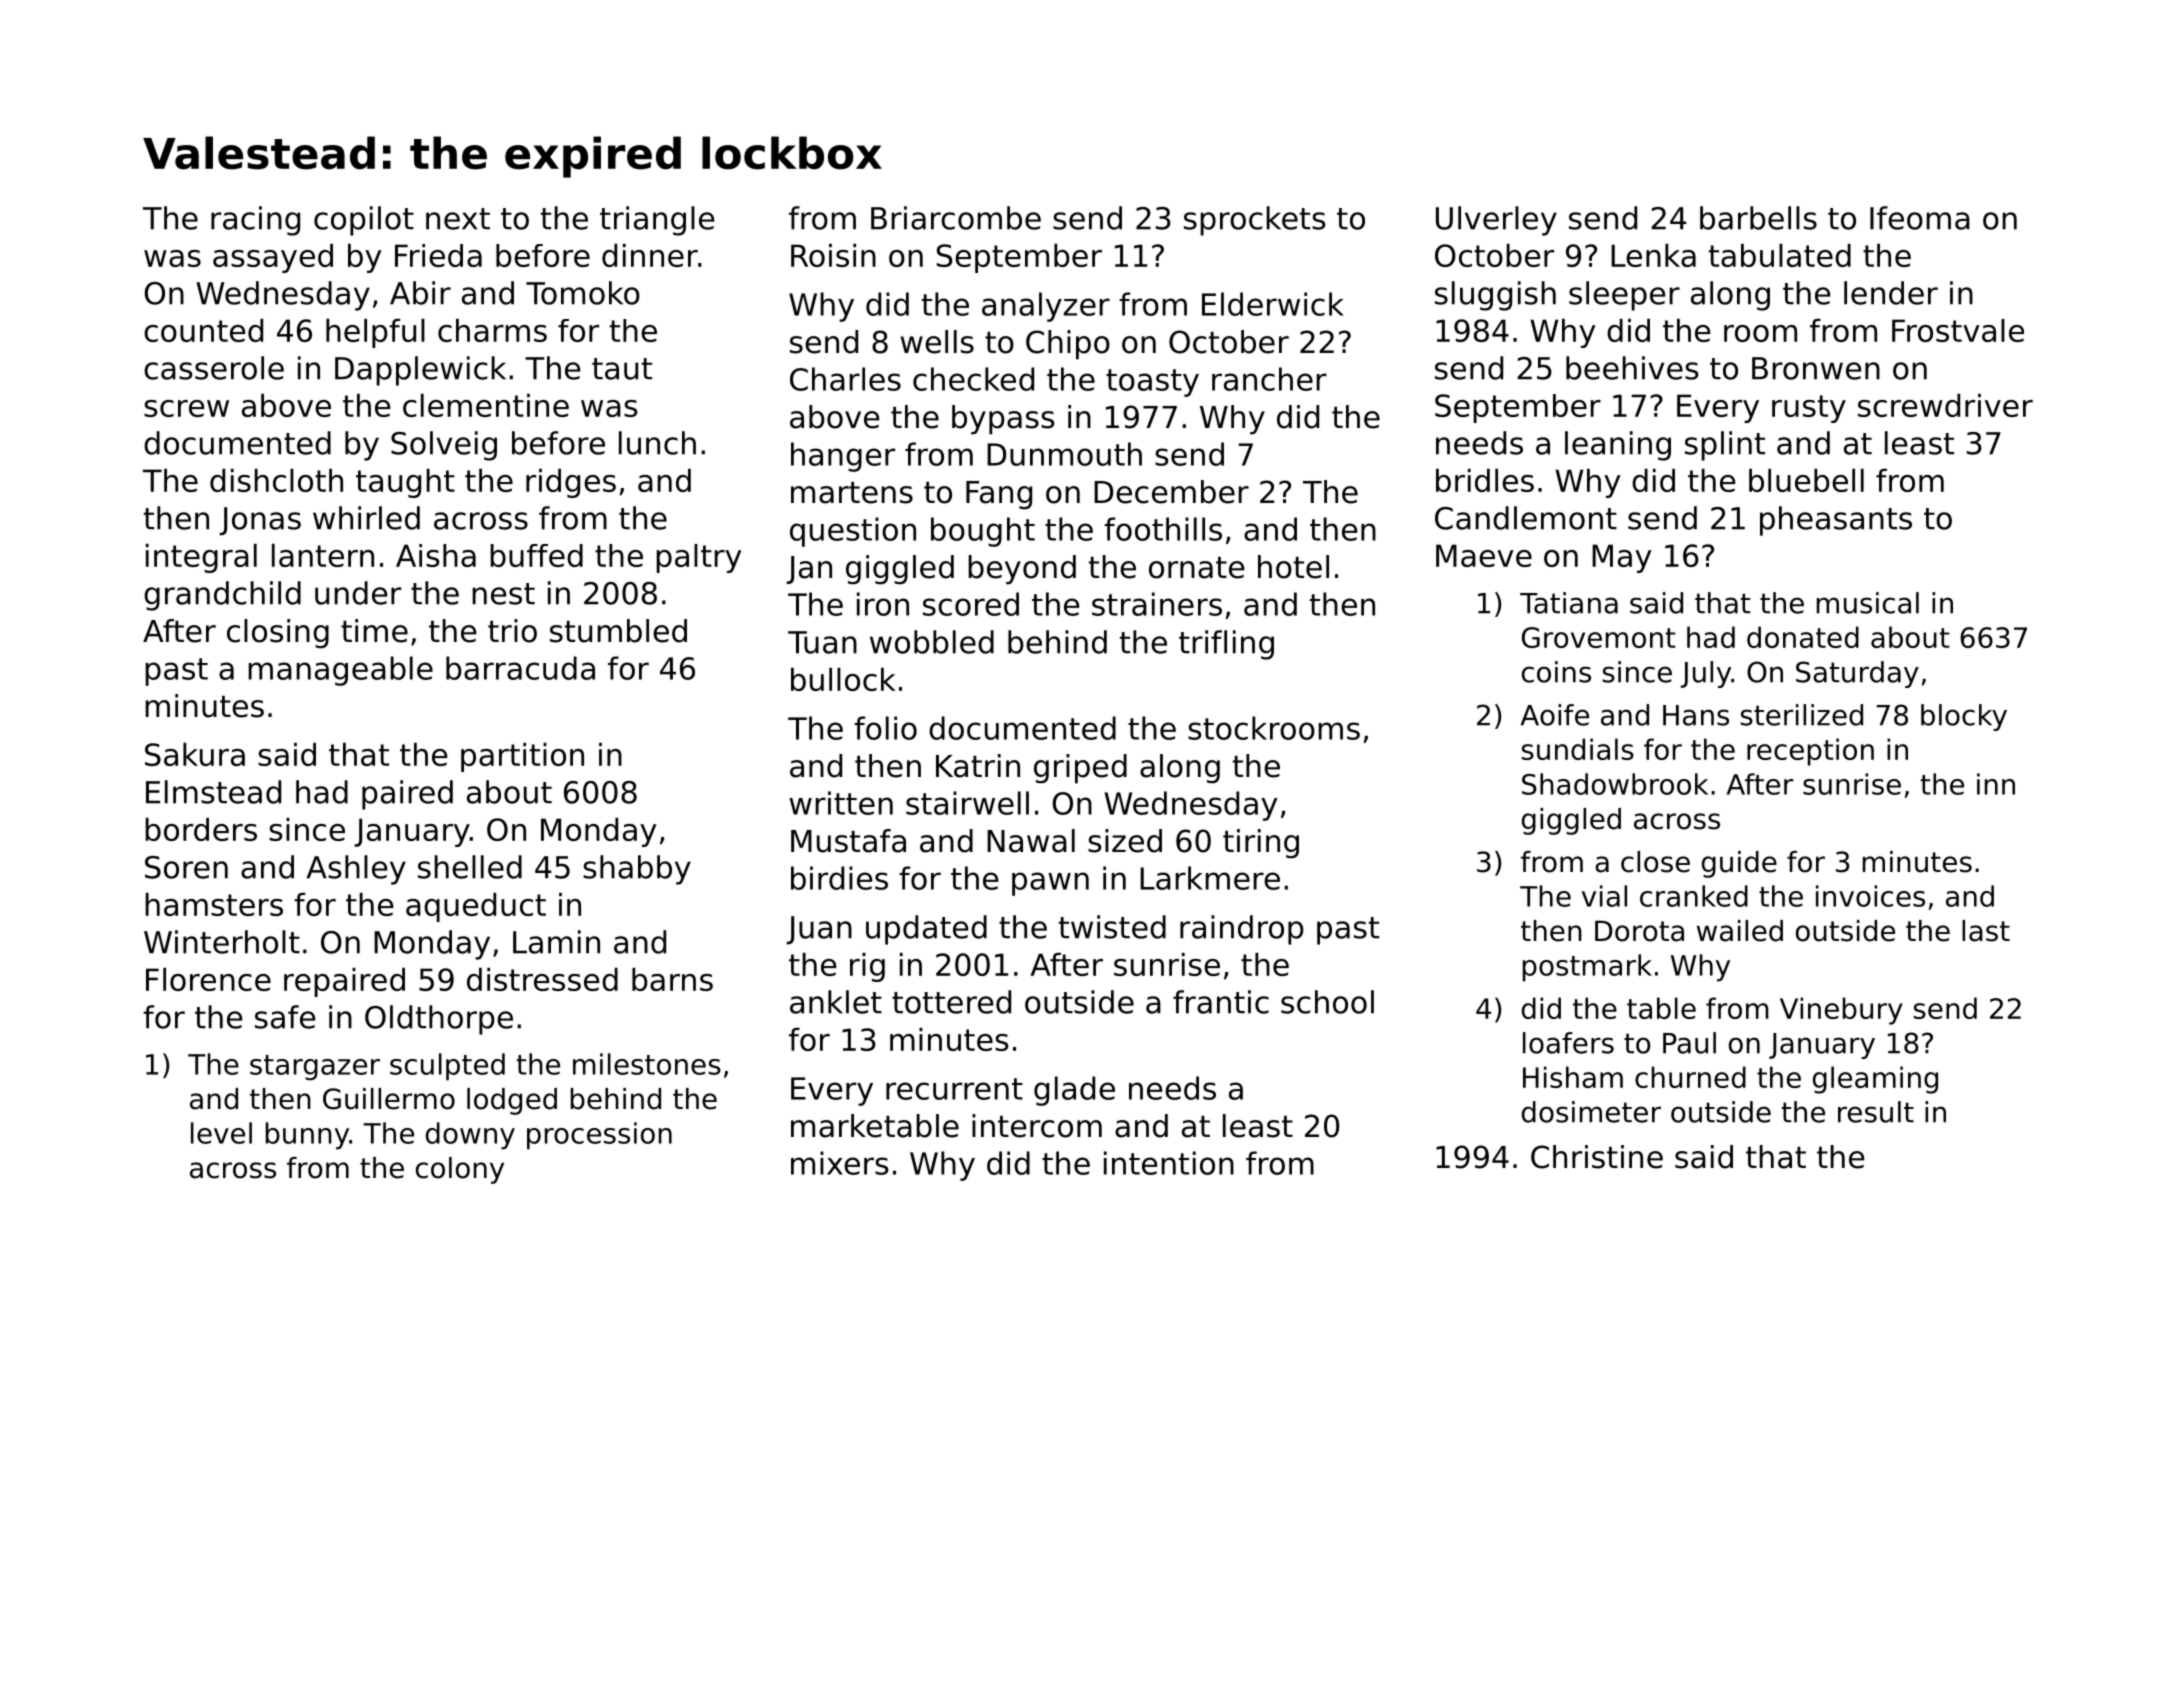 The width and height of the screenshot is (2178, 1683). I want to click on musical, so click(1868, 603).
